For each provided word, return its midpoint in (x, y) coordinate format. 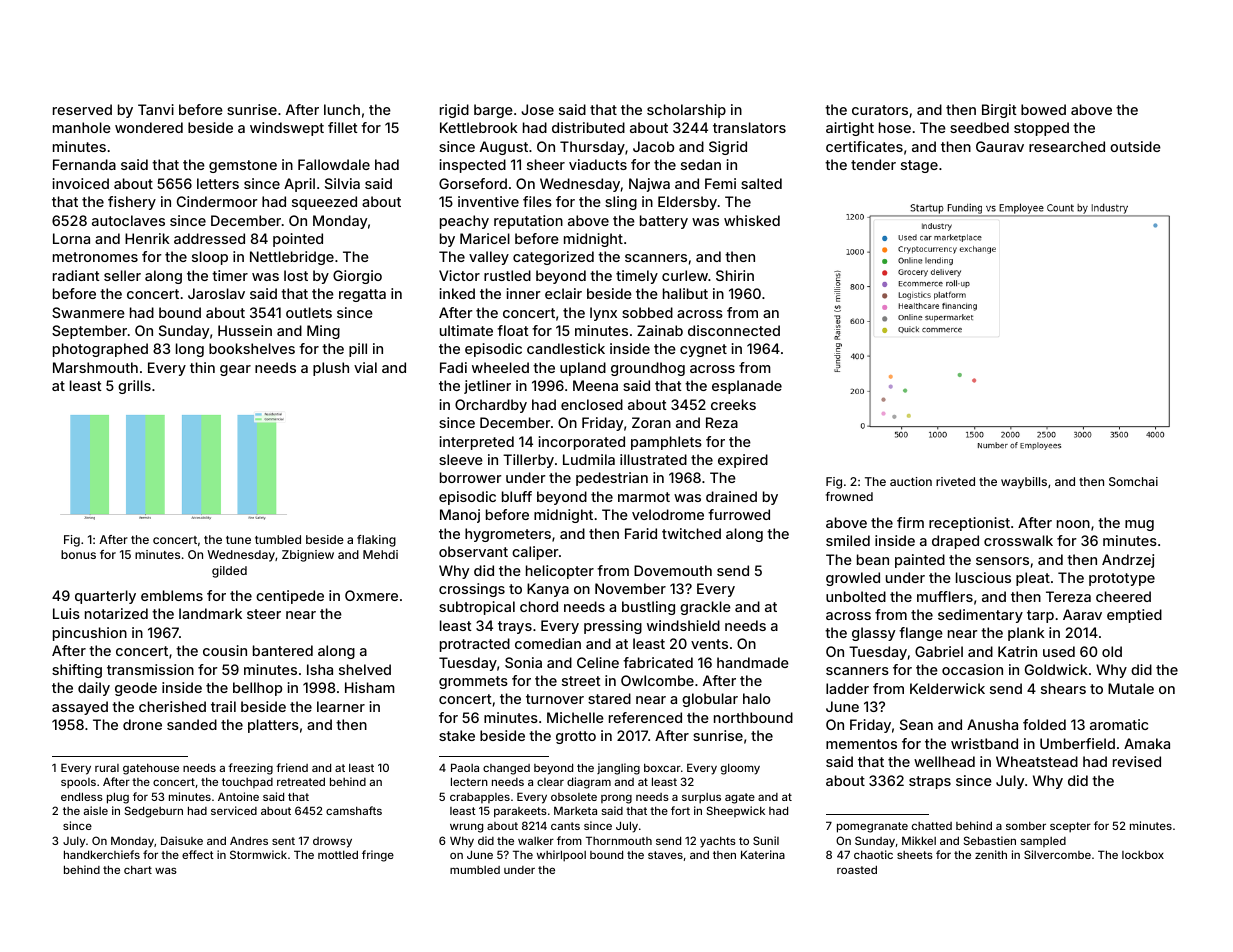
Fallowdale (334, 164)
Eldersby (687, 203)
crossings (472, 590)
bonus (78, 554)
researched (1067, 146)
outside (1135, 146)
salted (761, 183)
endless (82, 796)
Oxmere (371, 595)
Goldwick (1056, 669)
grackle (705, 608)
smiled (848, 540)
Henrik (147, 238)
